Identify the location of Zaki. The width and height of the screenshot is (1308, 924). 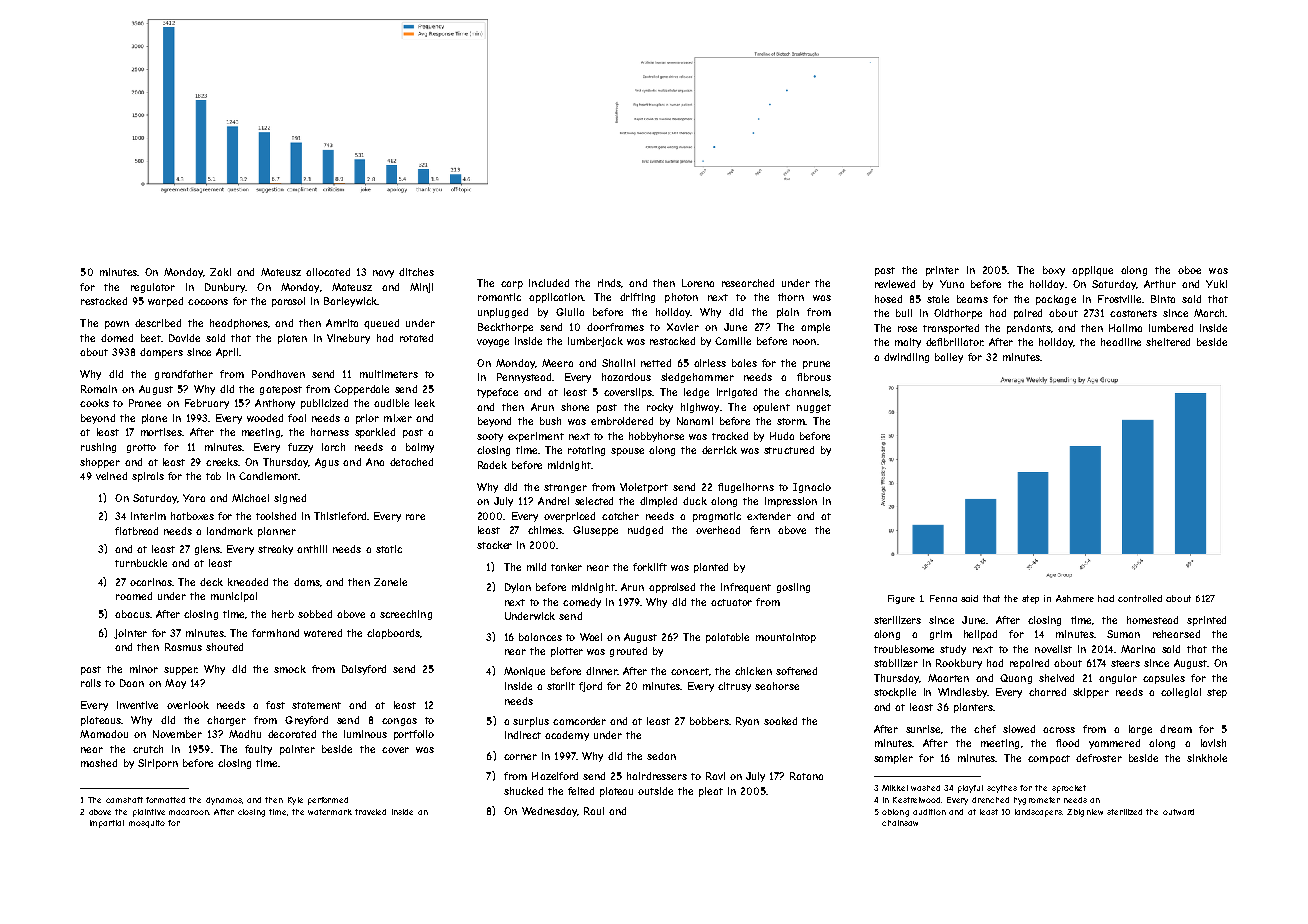
(220, 272).
